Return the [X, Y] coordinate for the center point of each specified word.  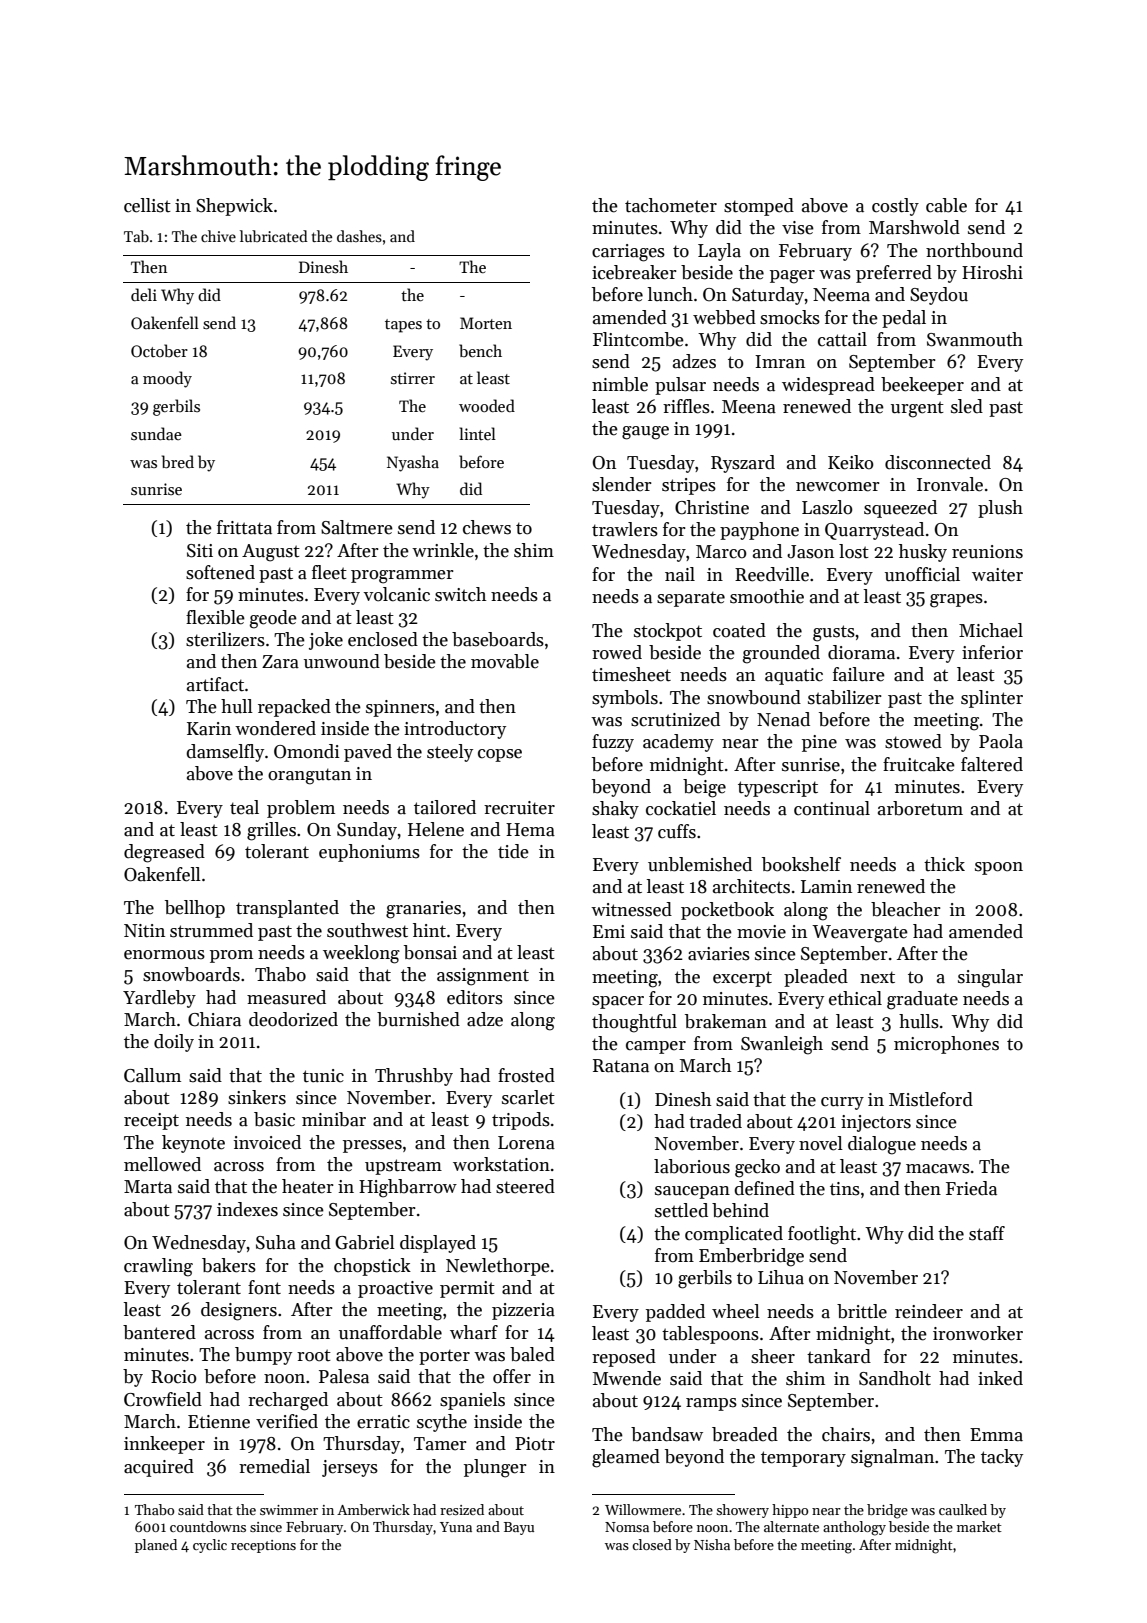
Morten [486, 323]
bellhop [195, 909]
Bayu [519, 1528]
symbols [625, 699]
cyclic [210, 1546]
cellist [147, 205]
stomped [759, 207]
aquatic [794, 676]
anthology [854, 1528]
